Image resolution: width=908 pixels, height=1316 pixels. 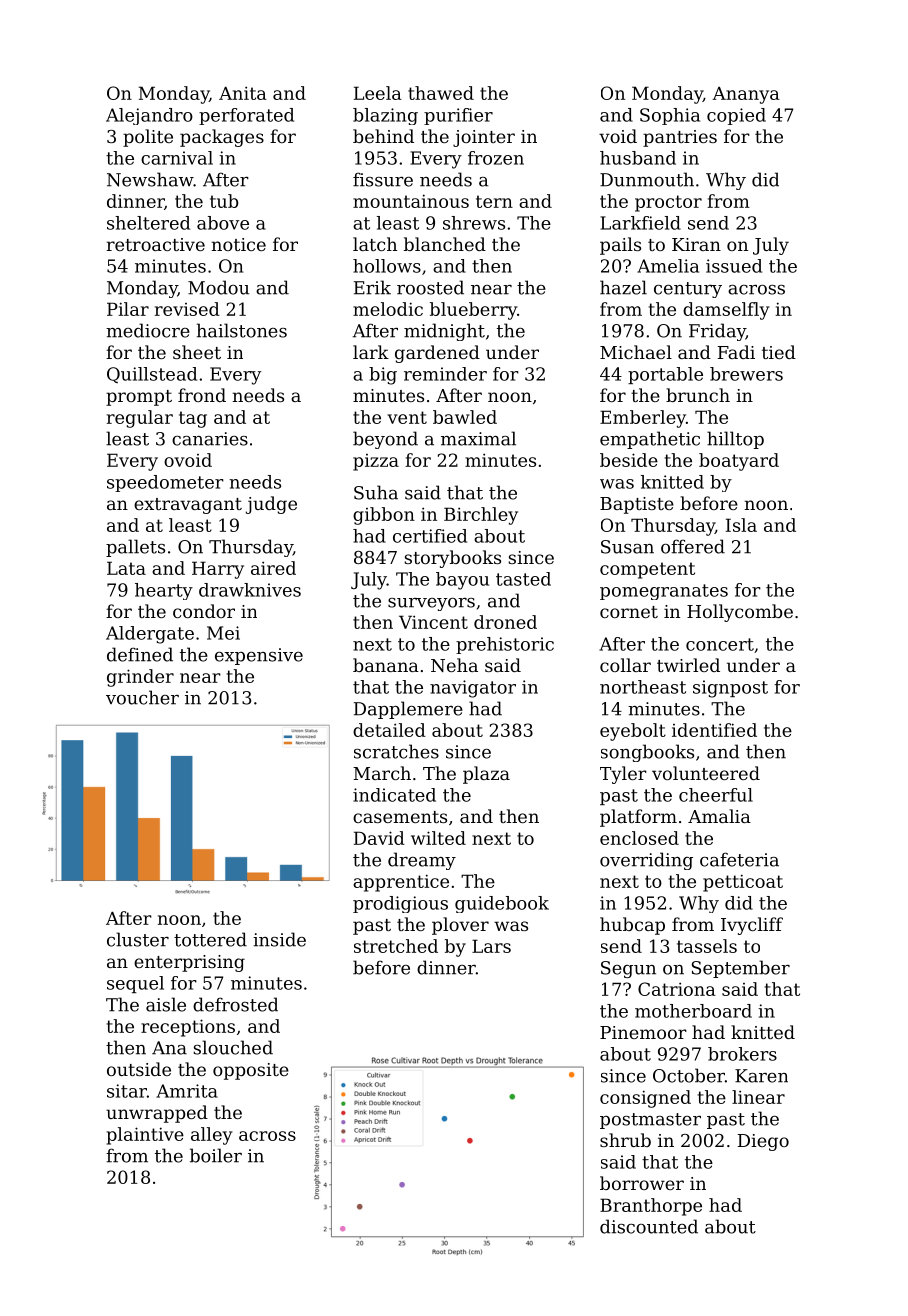 What do you see at coordinates (716, 795) in the image?
I see `cheerful` at bounding box center [716, 795].
